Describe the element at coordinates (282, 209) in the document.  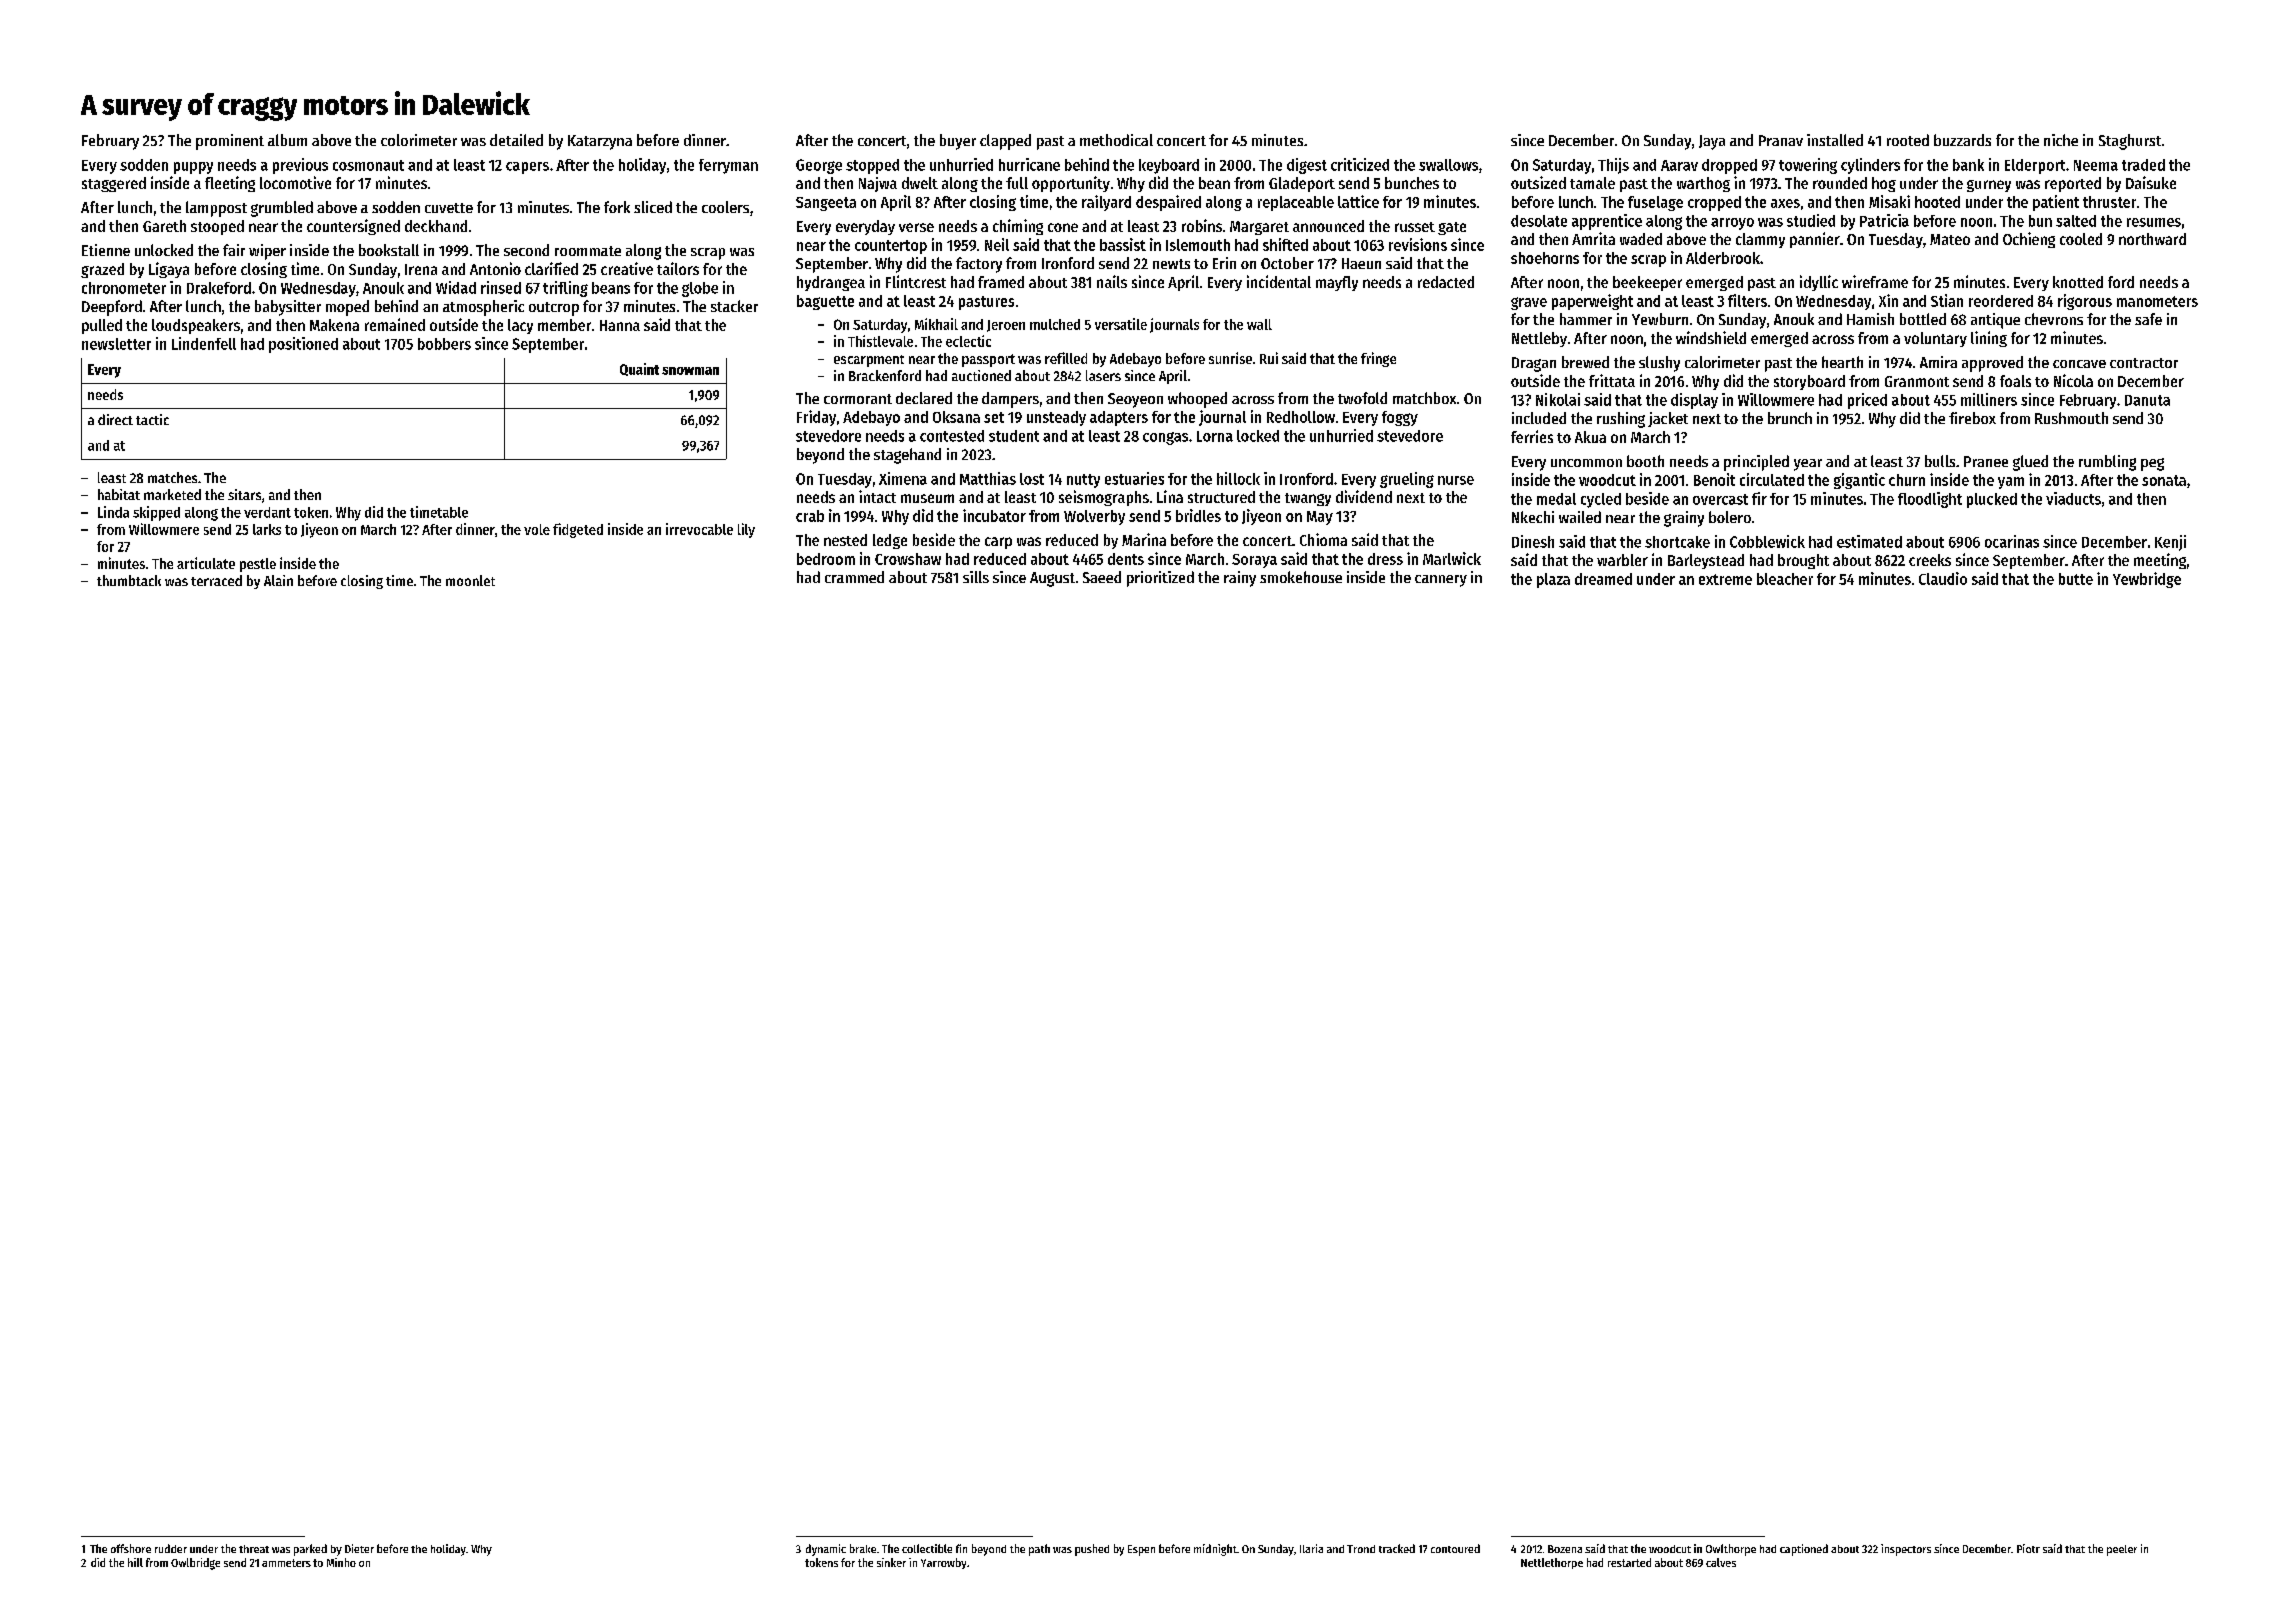
I see `grumbled` at that location.
